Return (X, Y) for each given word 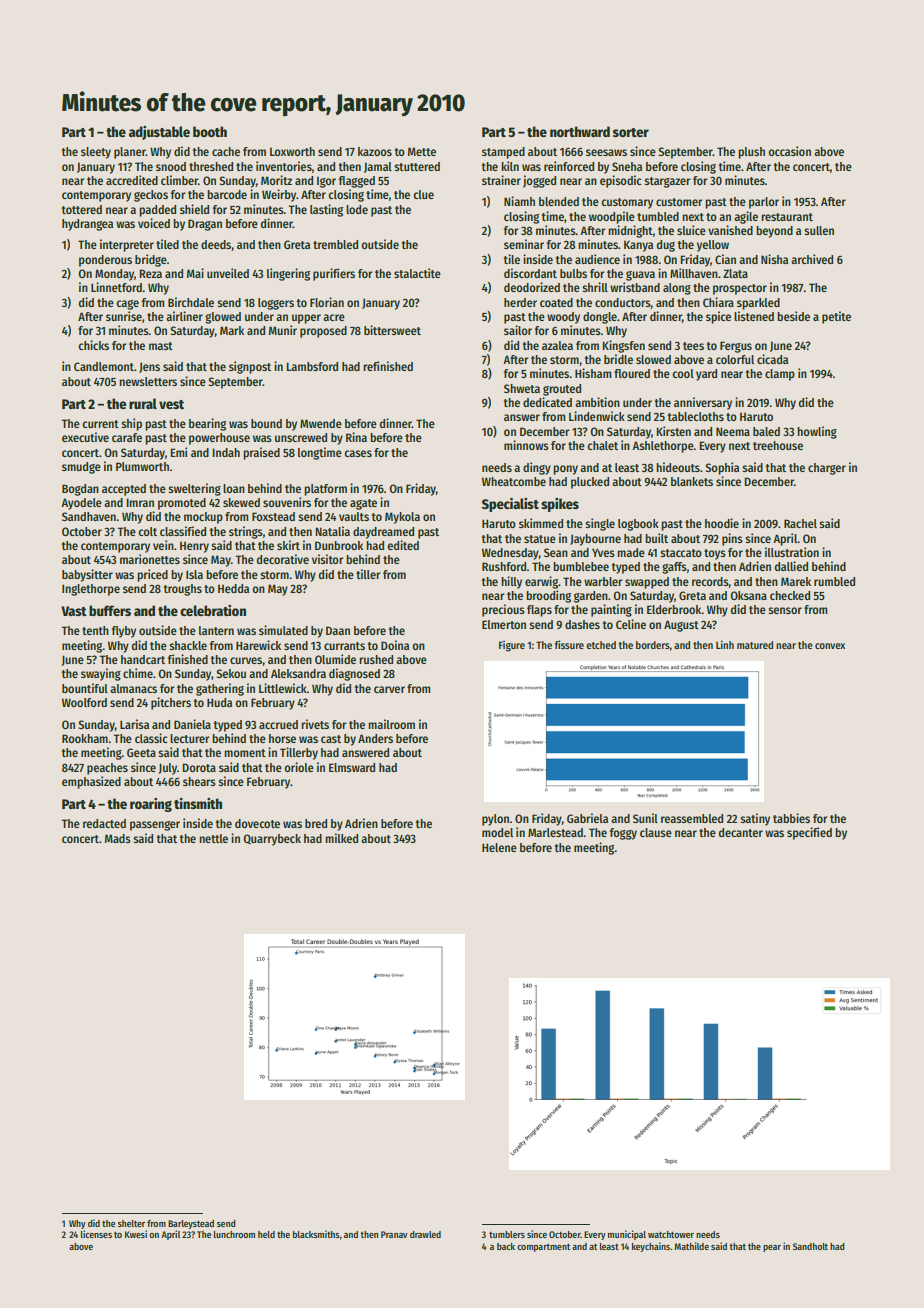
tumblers (507, 1234)
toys (715, 554)
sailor (518, 330)
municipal (627, 1235)
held (266, 1234)
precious (503, 610)
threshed (211, 166)
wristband (635, 287)
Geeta (141, 752)
